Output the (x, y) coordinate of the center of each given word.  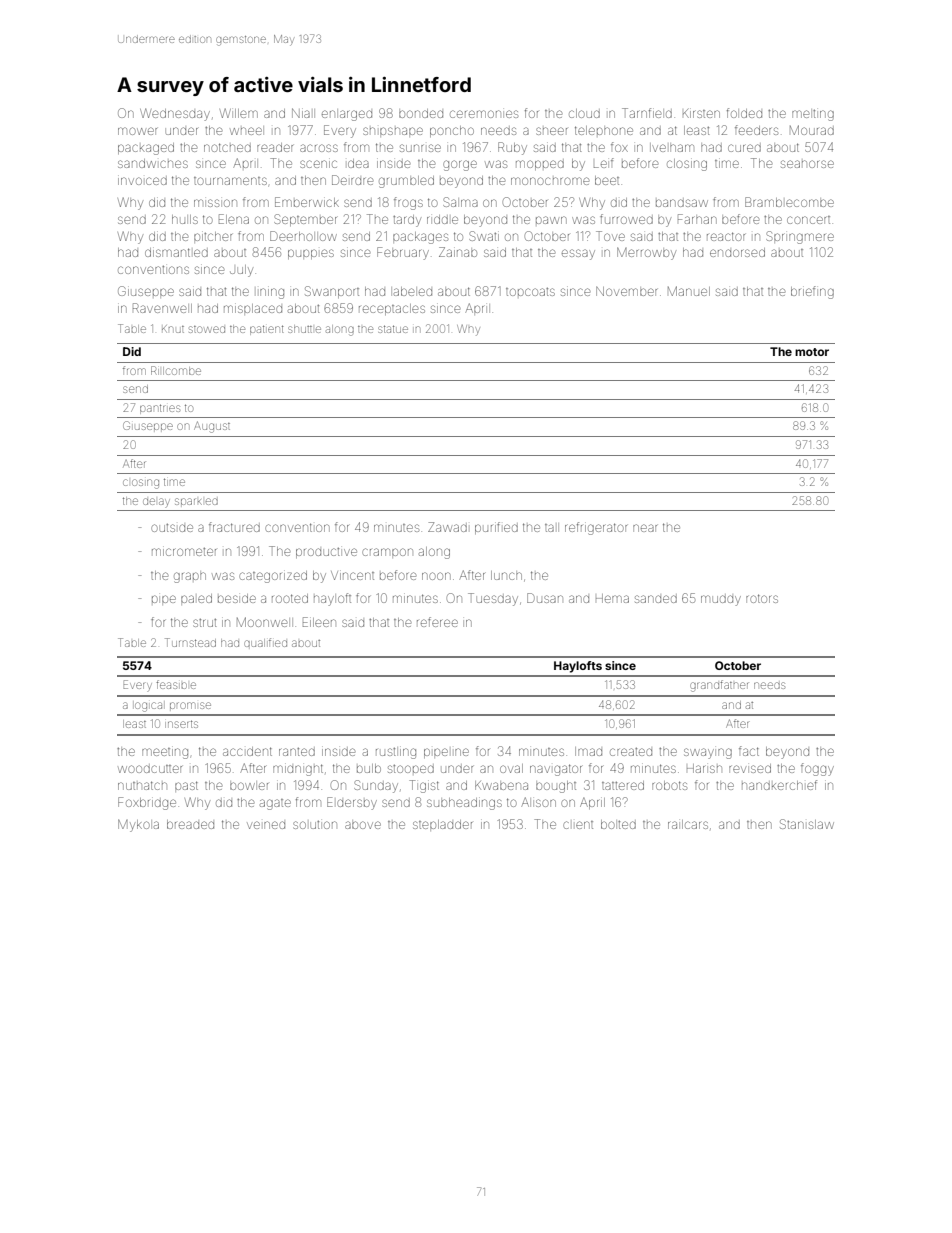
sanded (656, 599)
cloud (584, 113)
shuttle (304, 329)
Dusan (545, 598)
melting (813, 115)
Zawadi (447, 527)
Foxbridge (147, 803)
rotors (762, 598)
